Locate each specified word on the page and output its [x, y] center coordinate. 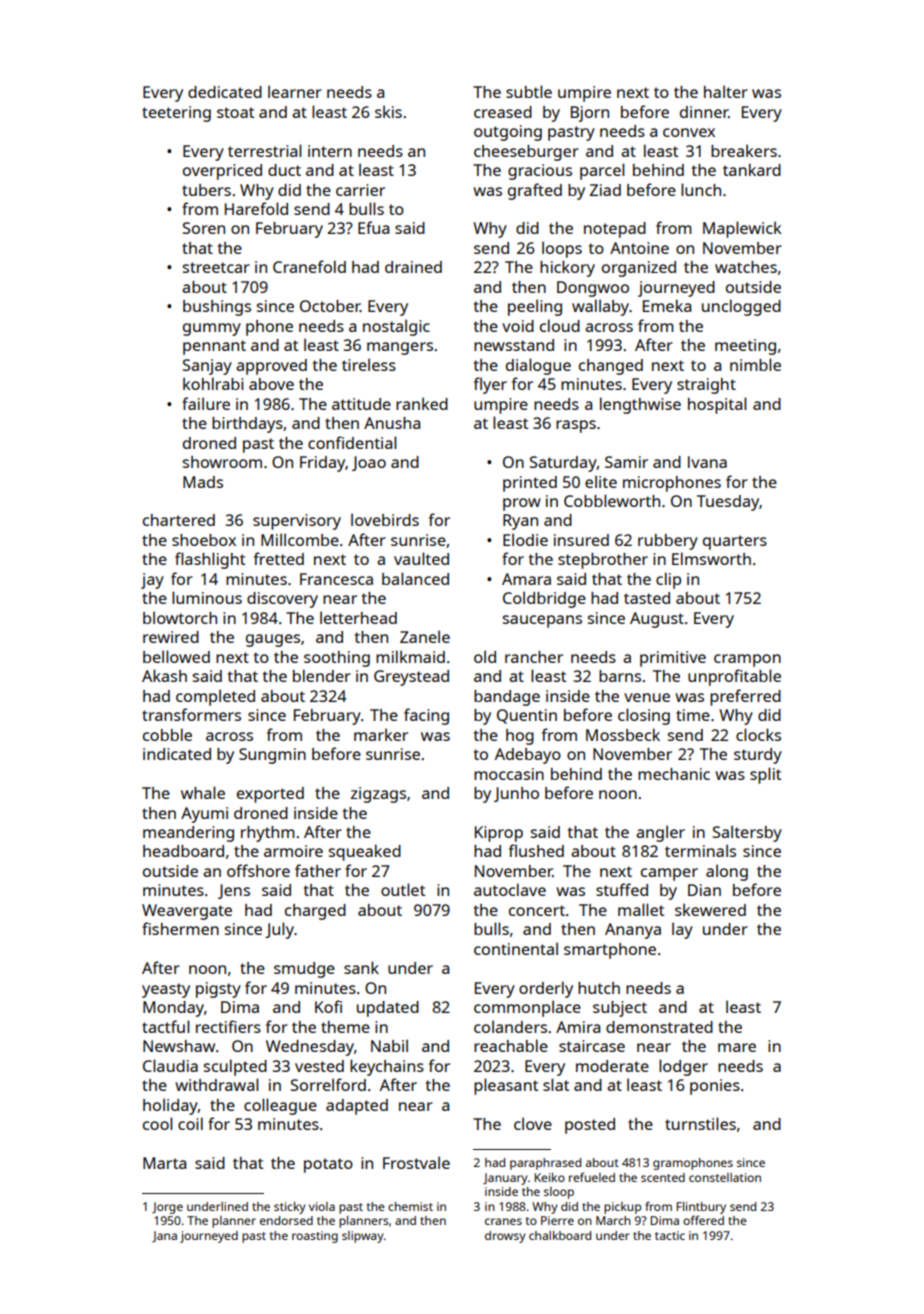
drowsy [505, 1237]
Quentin [527, 716]
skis [388, 111]
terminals [700, 850]
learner [295, 91]
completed [215, 697]
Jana [164, 1237]
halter [726, 91]
